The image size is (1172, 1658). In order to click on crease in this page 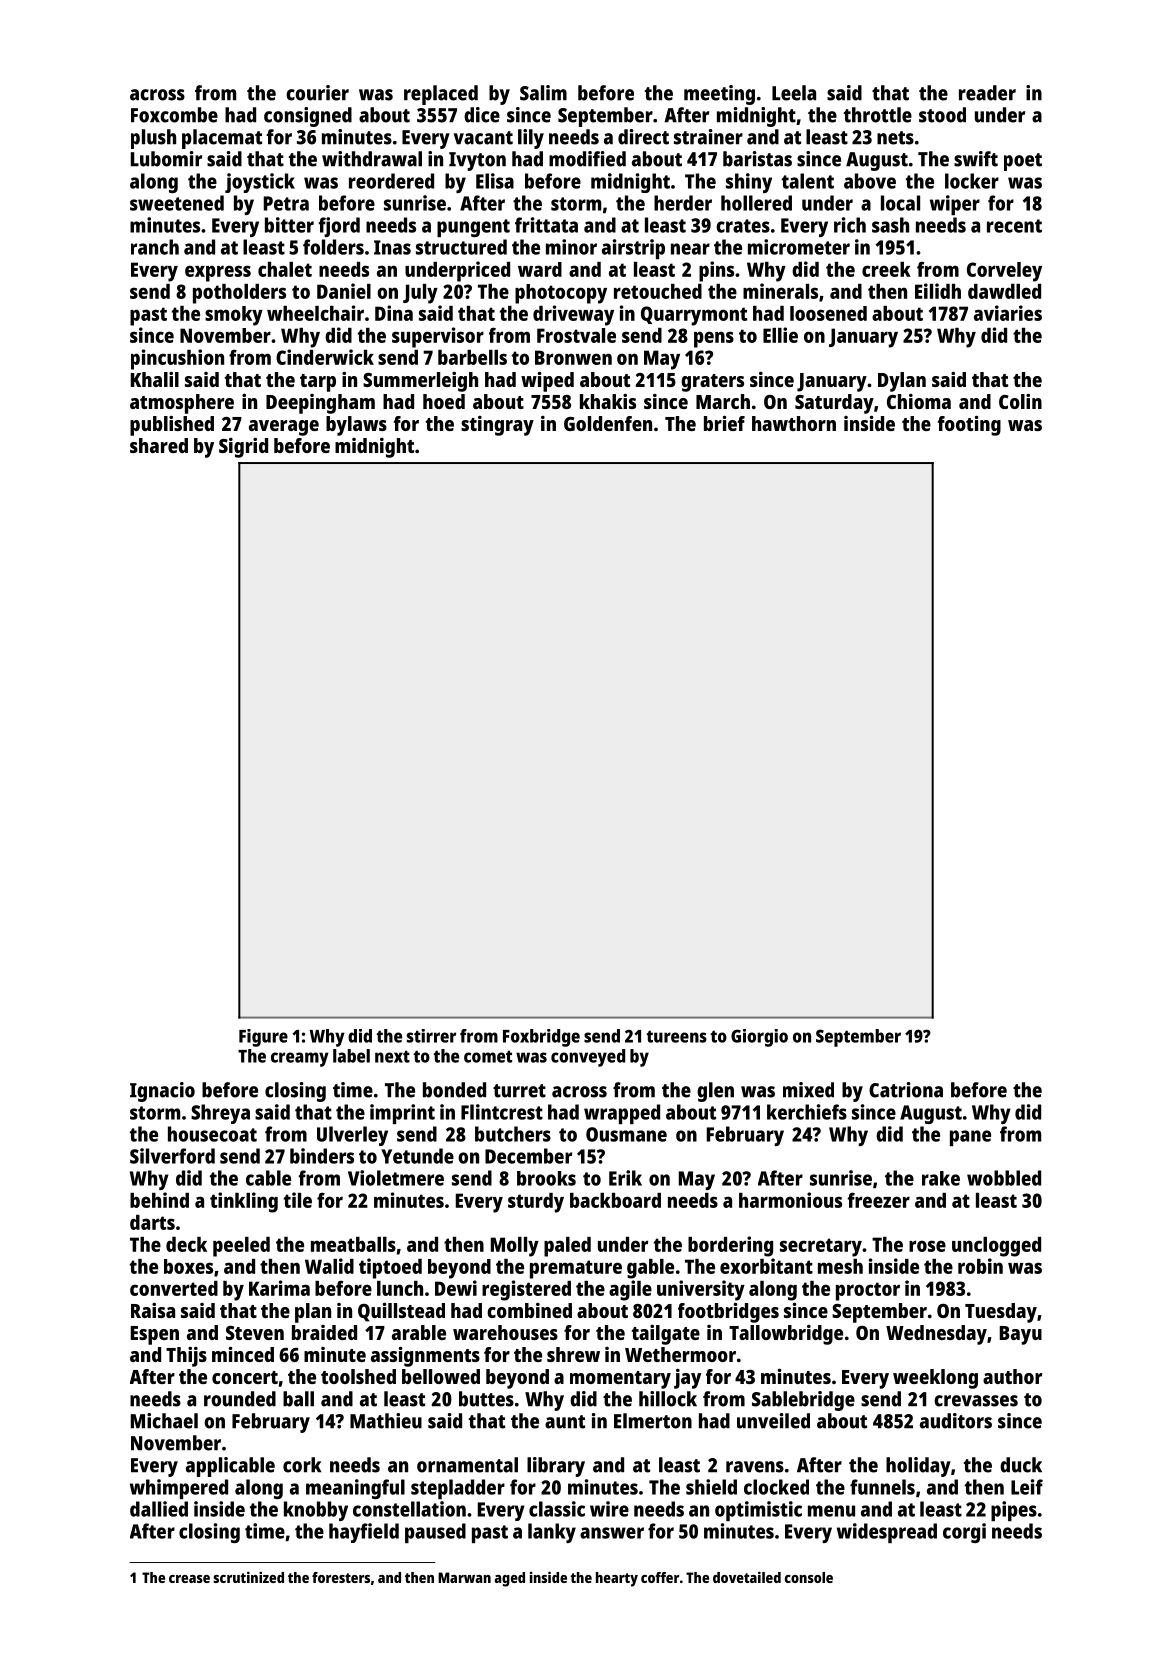, I will do `click(189, 1579)`.
